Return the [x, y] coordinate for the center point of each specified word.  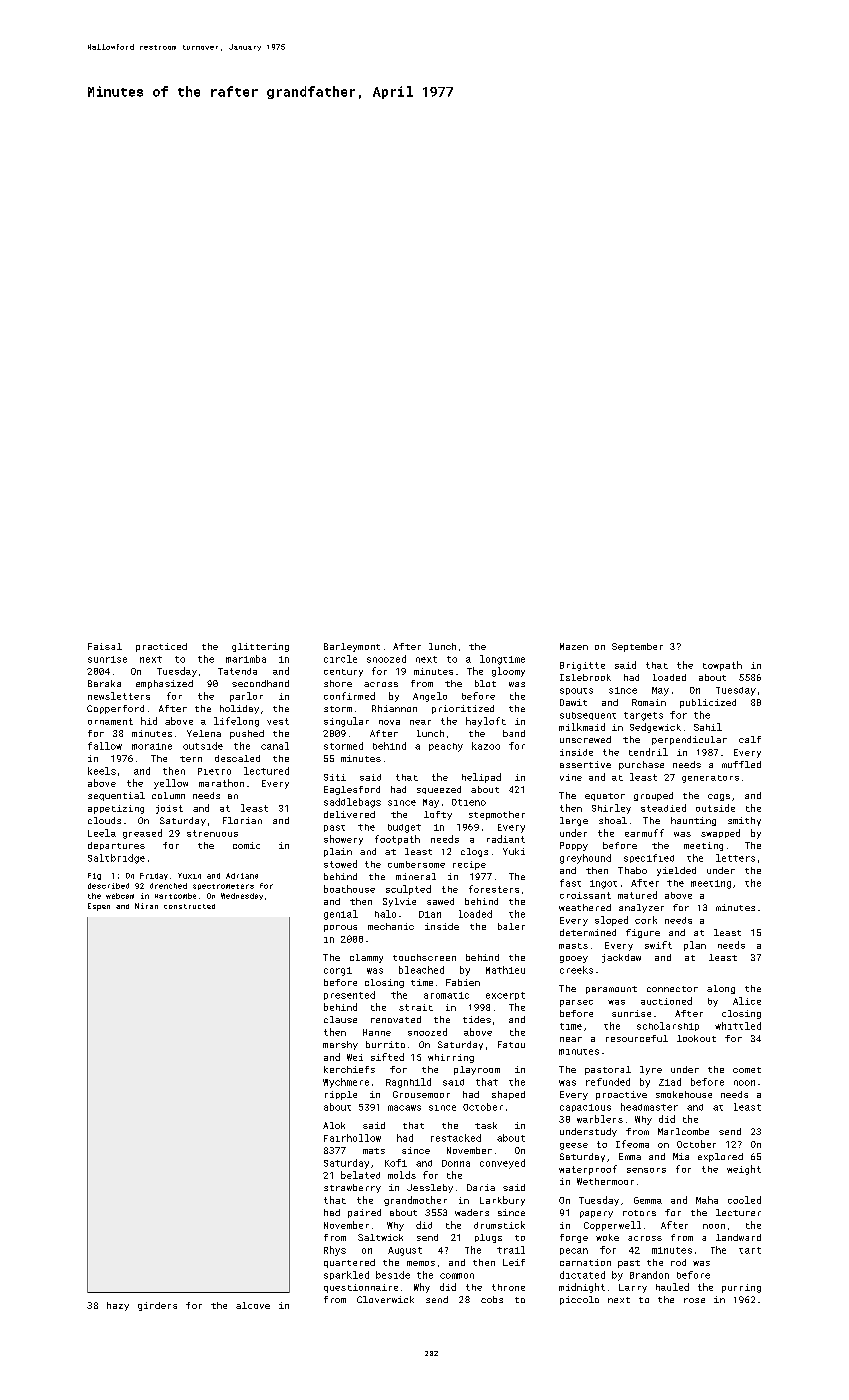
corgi [338, 971]
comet [747, 1070]
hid [149, 721]
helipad [481, 778]
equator [605, 797]
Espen [99, 907]
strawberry [352, 1188]
